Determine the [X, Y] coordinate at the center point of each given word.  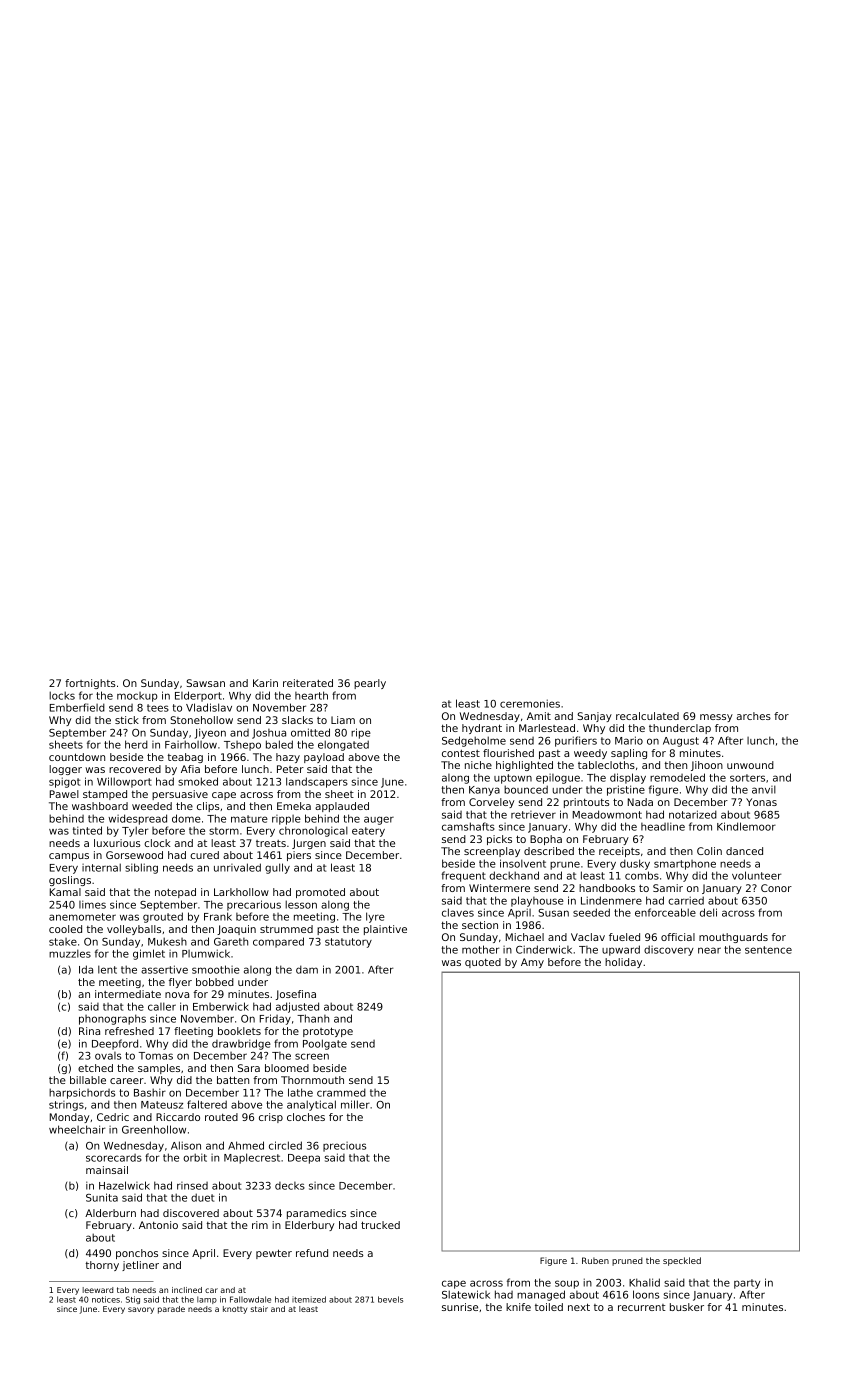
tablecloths [606, 765]
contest [461, 753]
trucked [380, 1225]
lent [107, 969]
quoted [483, 963]
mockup [137, 697]
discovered [191, 1213]
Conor [776, 888]
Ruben [595, 1260]
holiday [623, 963]
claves [458, 912]
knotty [235, 1310]
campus [69, 857]
